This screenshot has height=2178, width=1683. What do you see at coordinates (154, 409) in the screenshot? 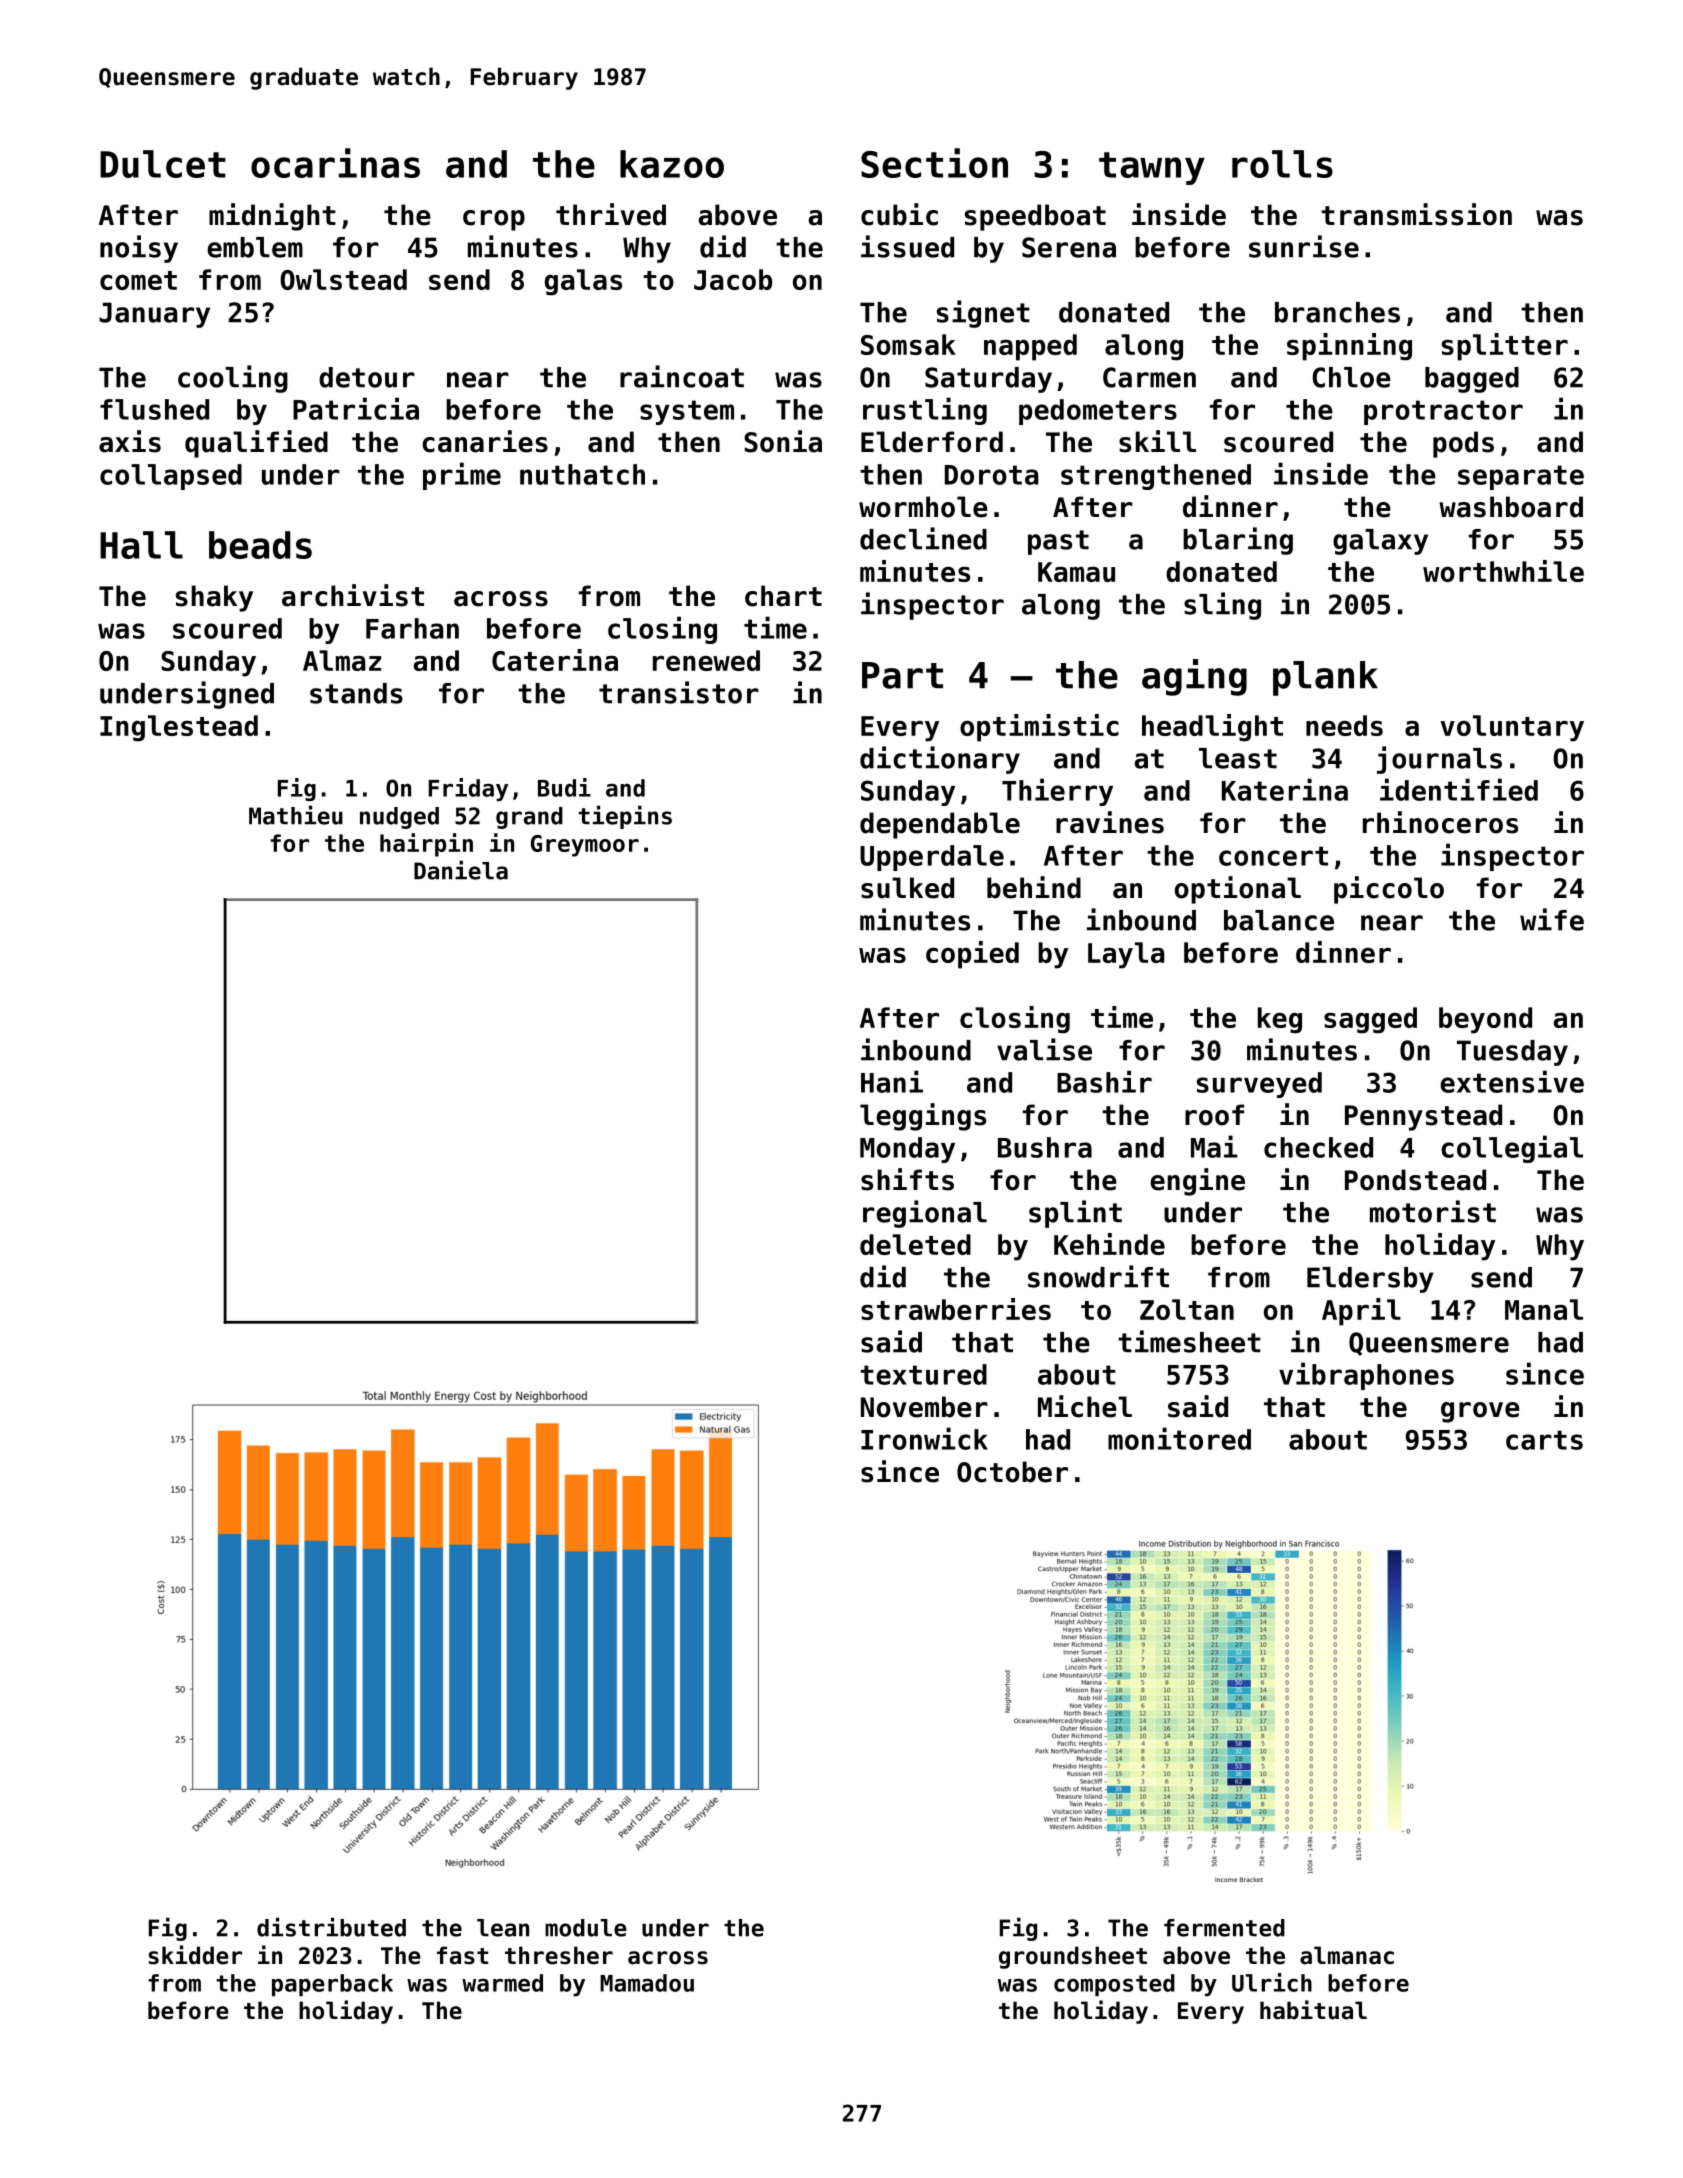
I see `flushed` at bounding box center [154, 409].
